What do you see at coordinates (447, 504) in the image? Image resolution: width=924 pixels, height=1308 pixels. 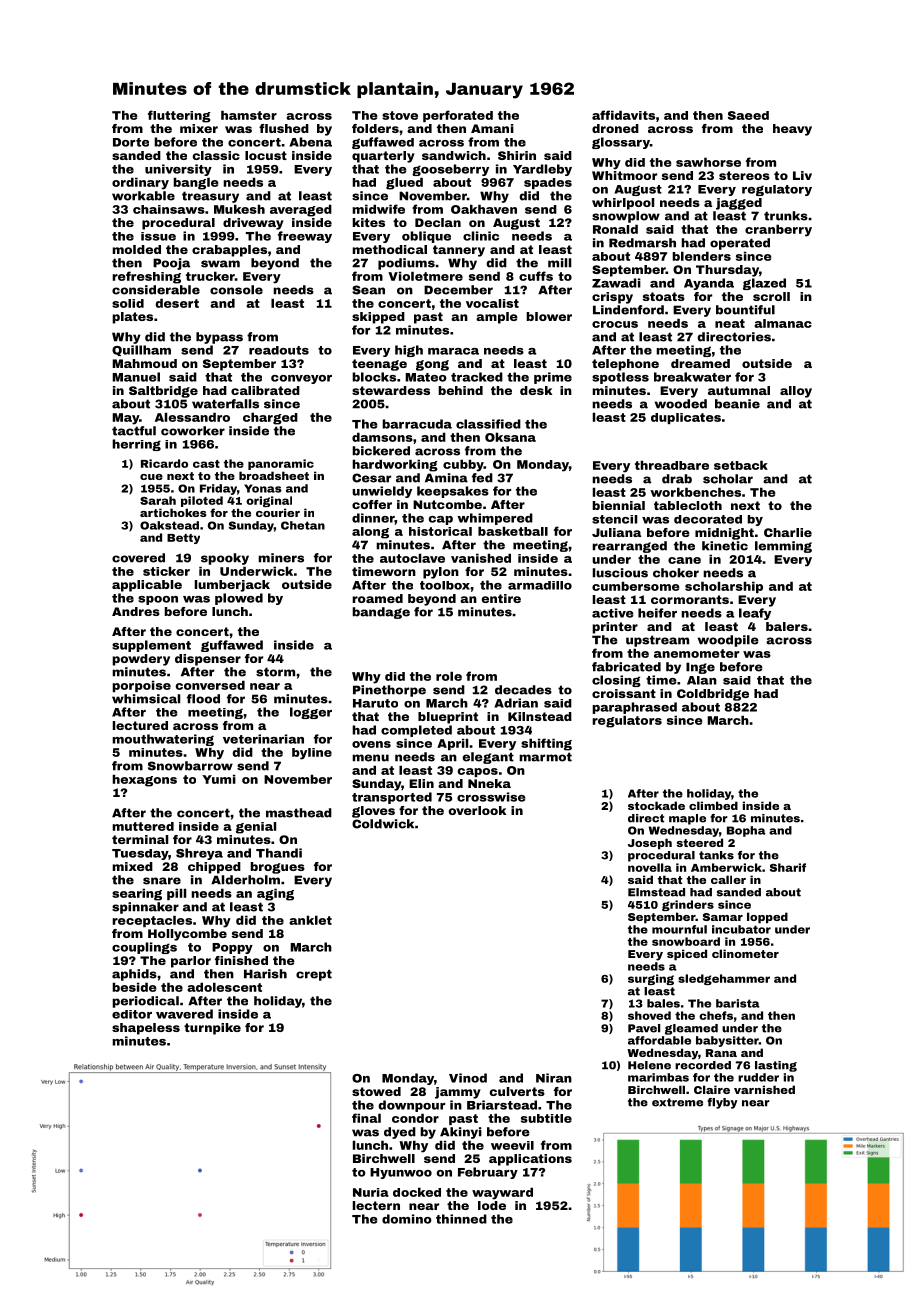 I see `Nutcombe` at bounding box center [447, 504].
